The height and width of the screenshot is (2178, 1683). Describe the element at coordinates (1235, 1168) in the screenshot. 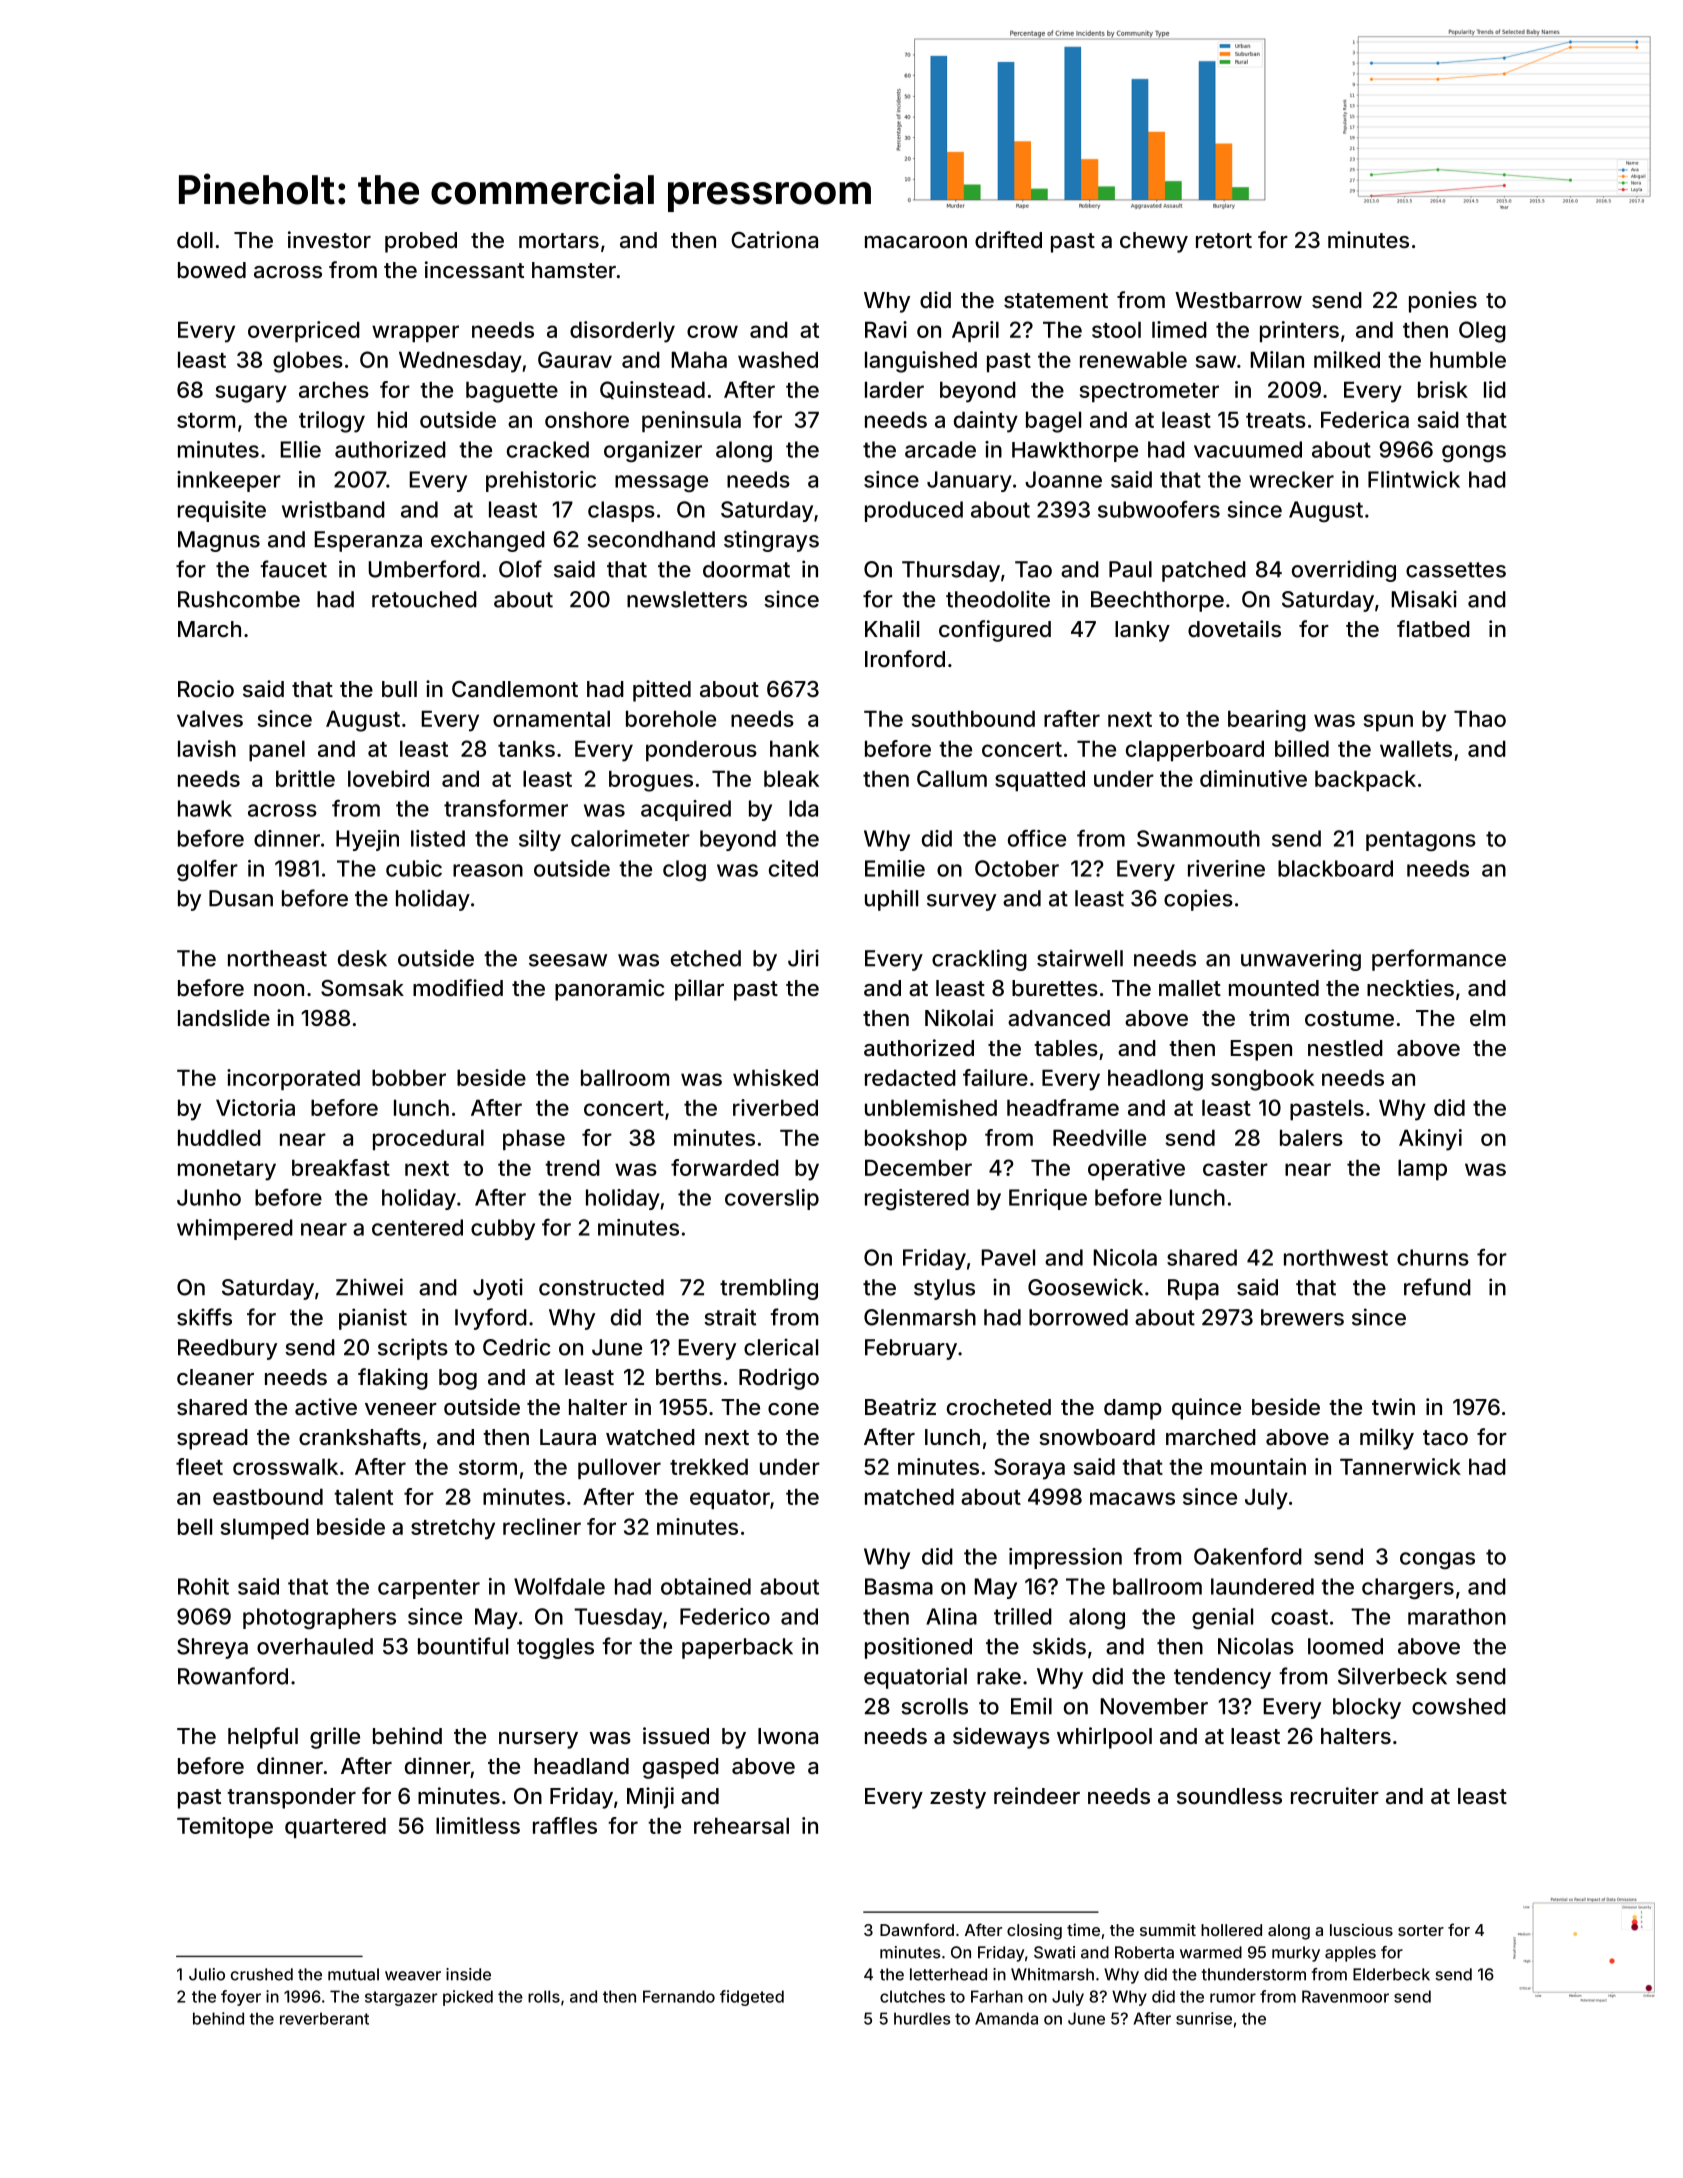

I see `caster` at that location.
